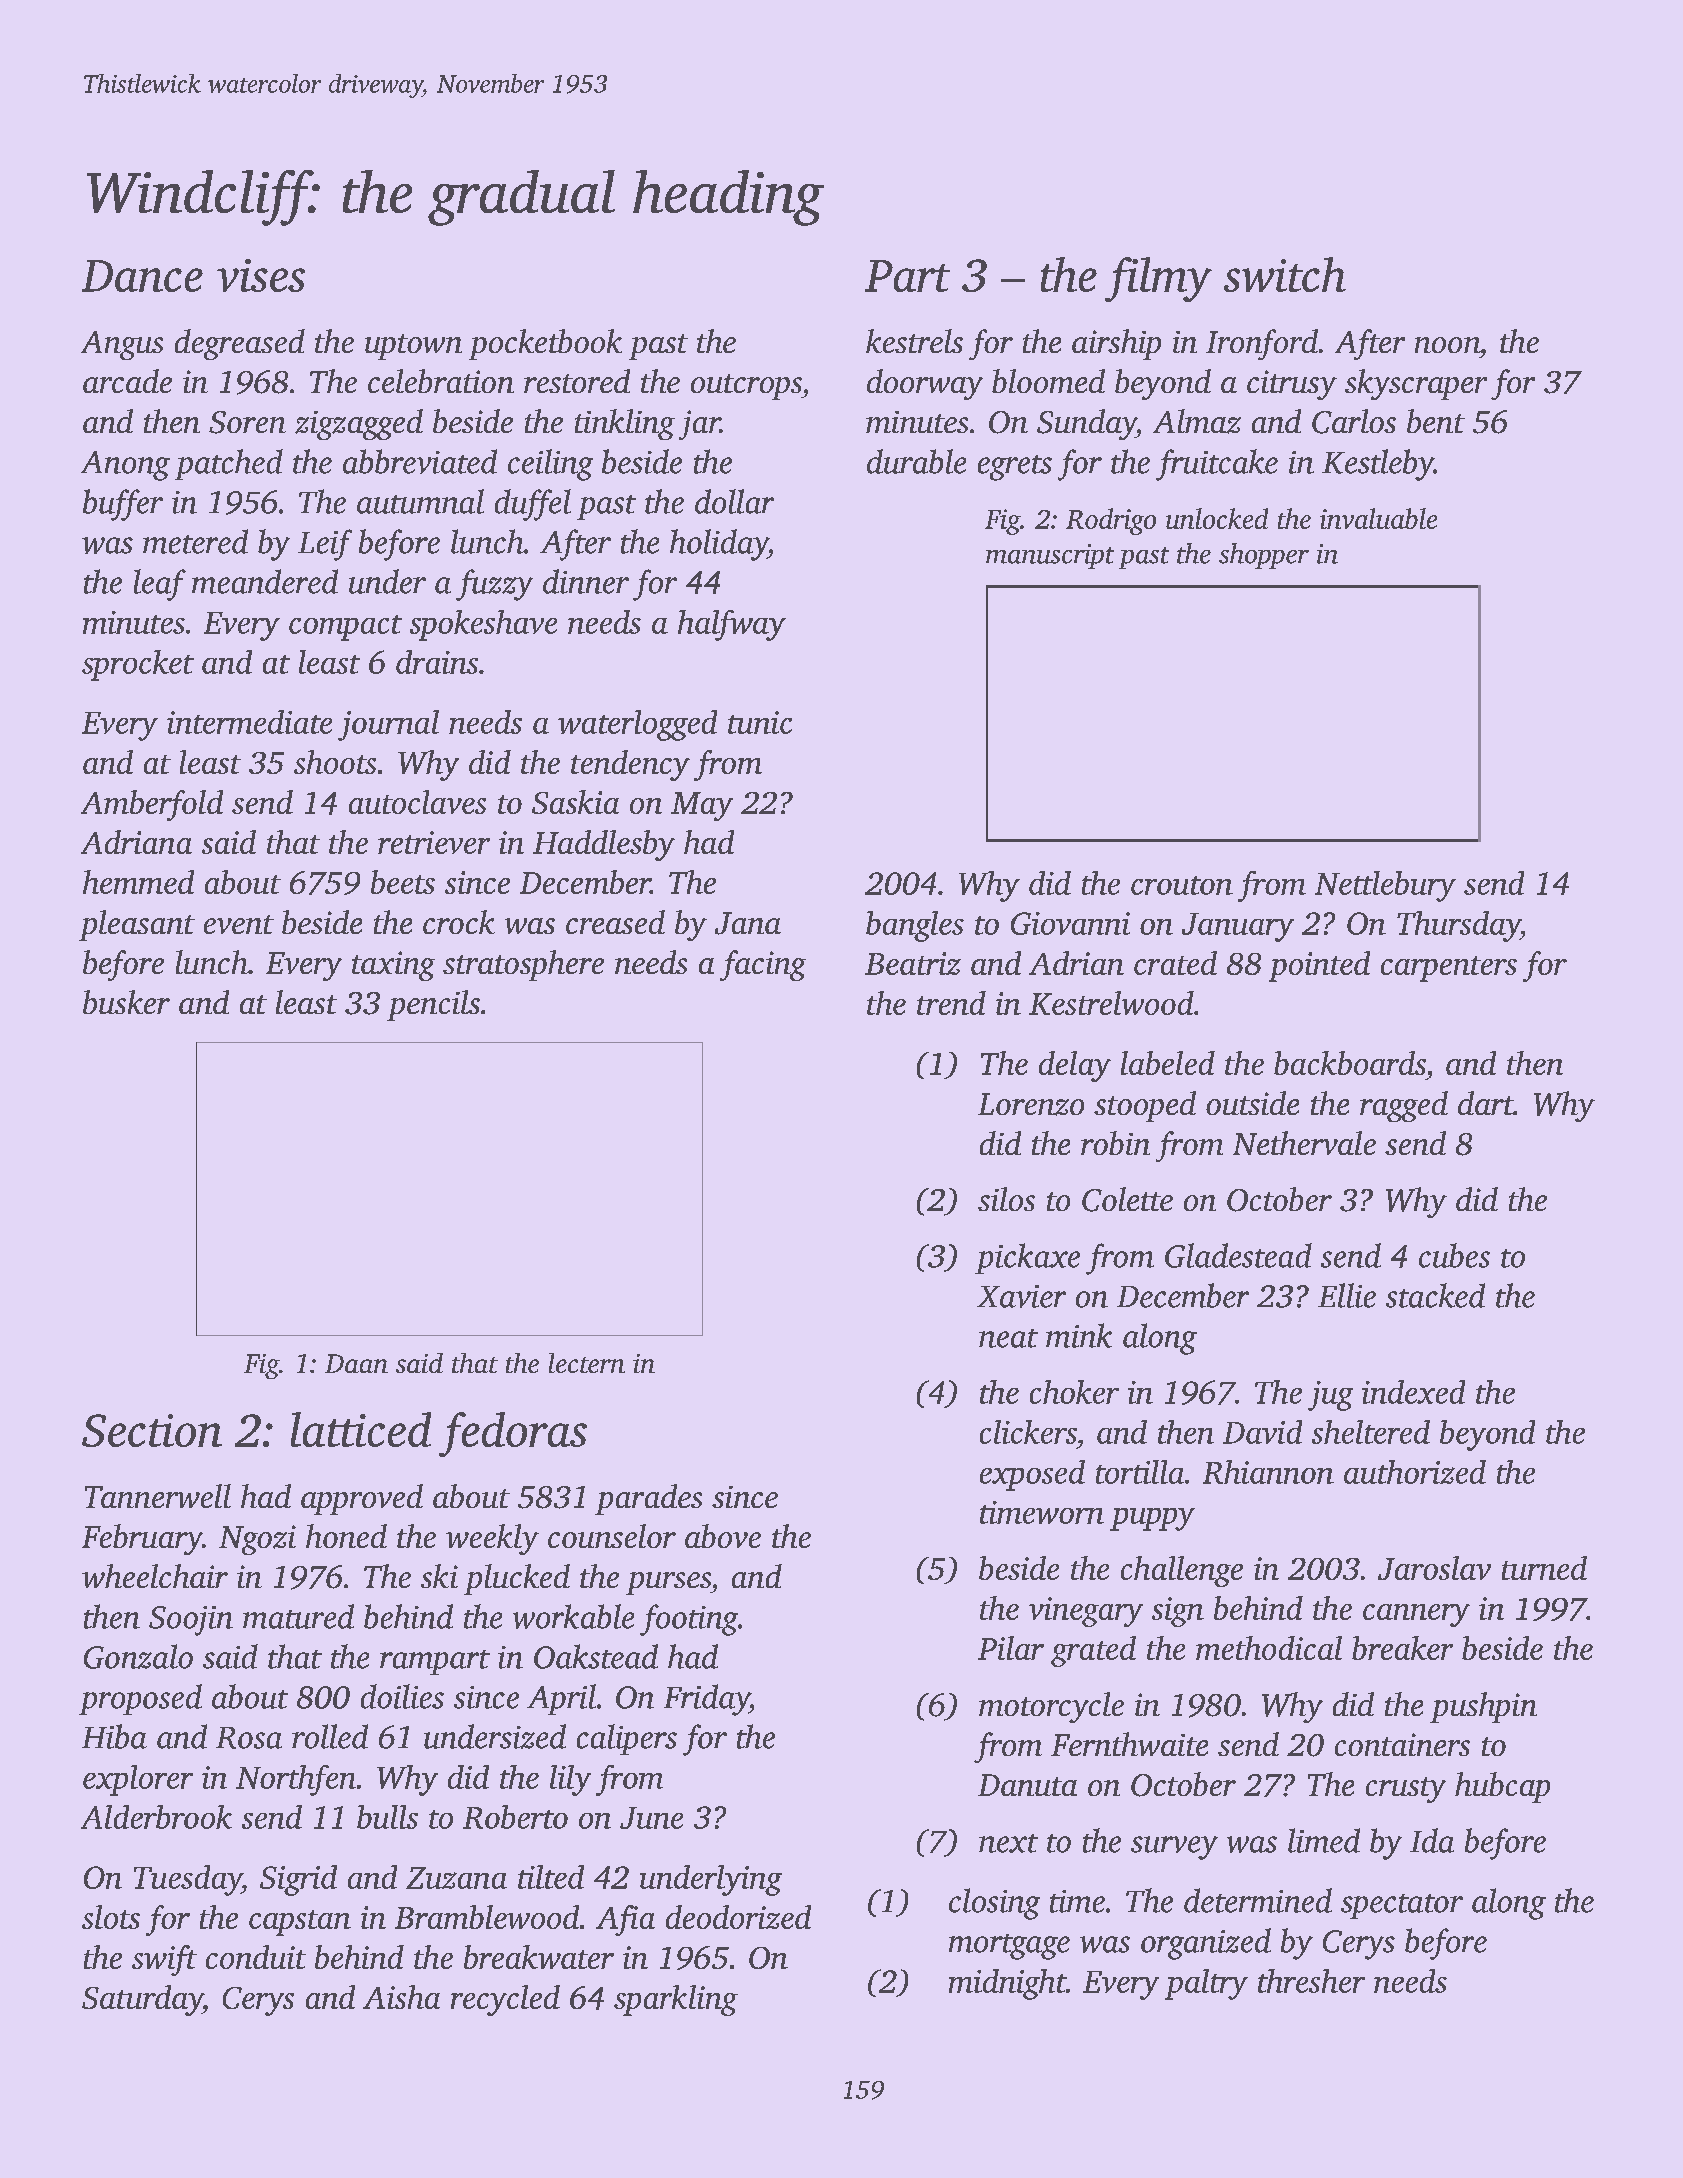 Image resolution: width=1683 pixels, height=2178 pixels. I want to click on backboards, so click(1350, 1063).
